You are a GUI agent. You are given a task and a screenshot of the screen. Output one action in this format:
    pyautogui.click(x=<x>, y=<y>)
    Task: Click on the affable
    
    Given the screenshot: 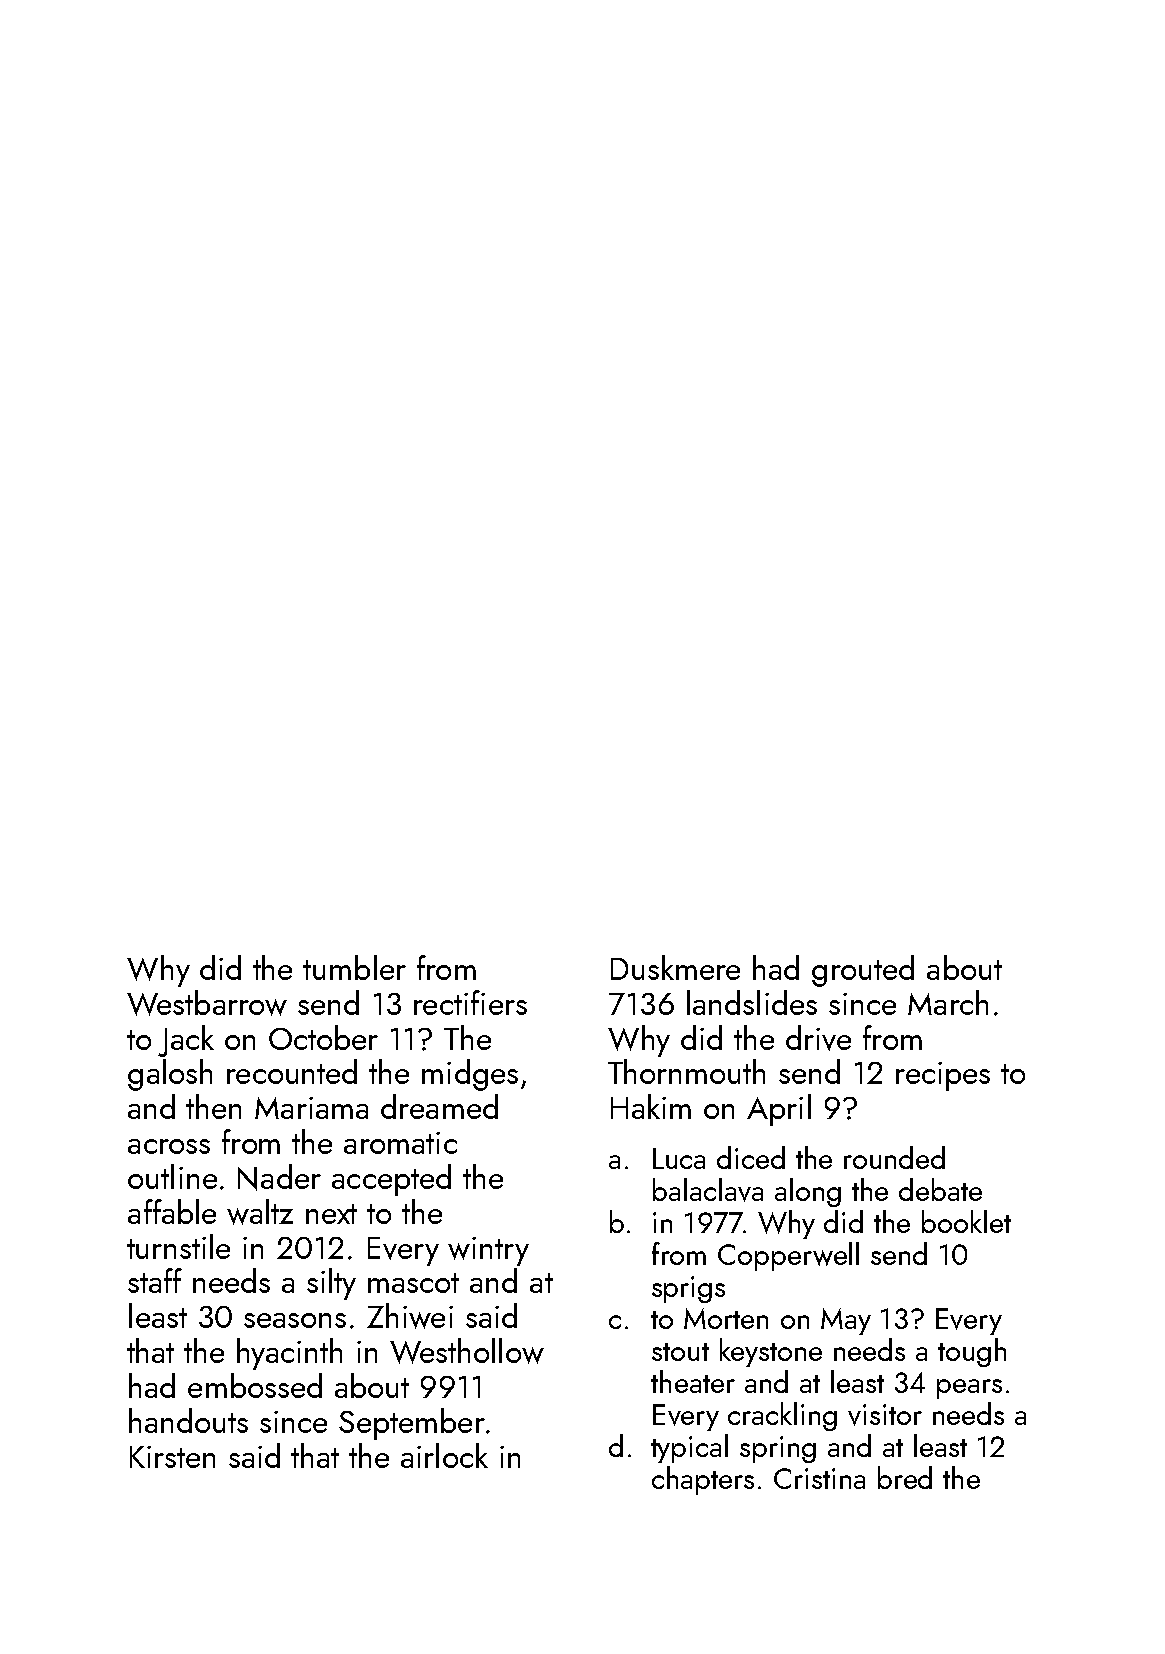 What is the action you would take?
    pyautogui.click(x=172, y=1211)
